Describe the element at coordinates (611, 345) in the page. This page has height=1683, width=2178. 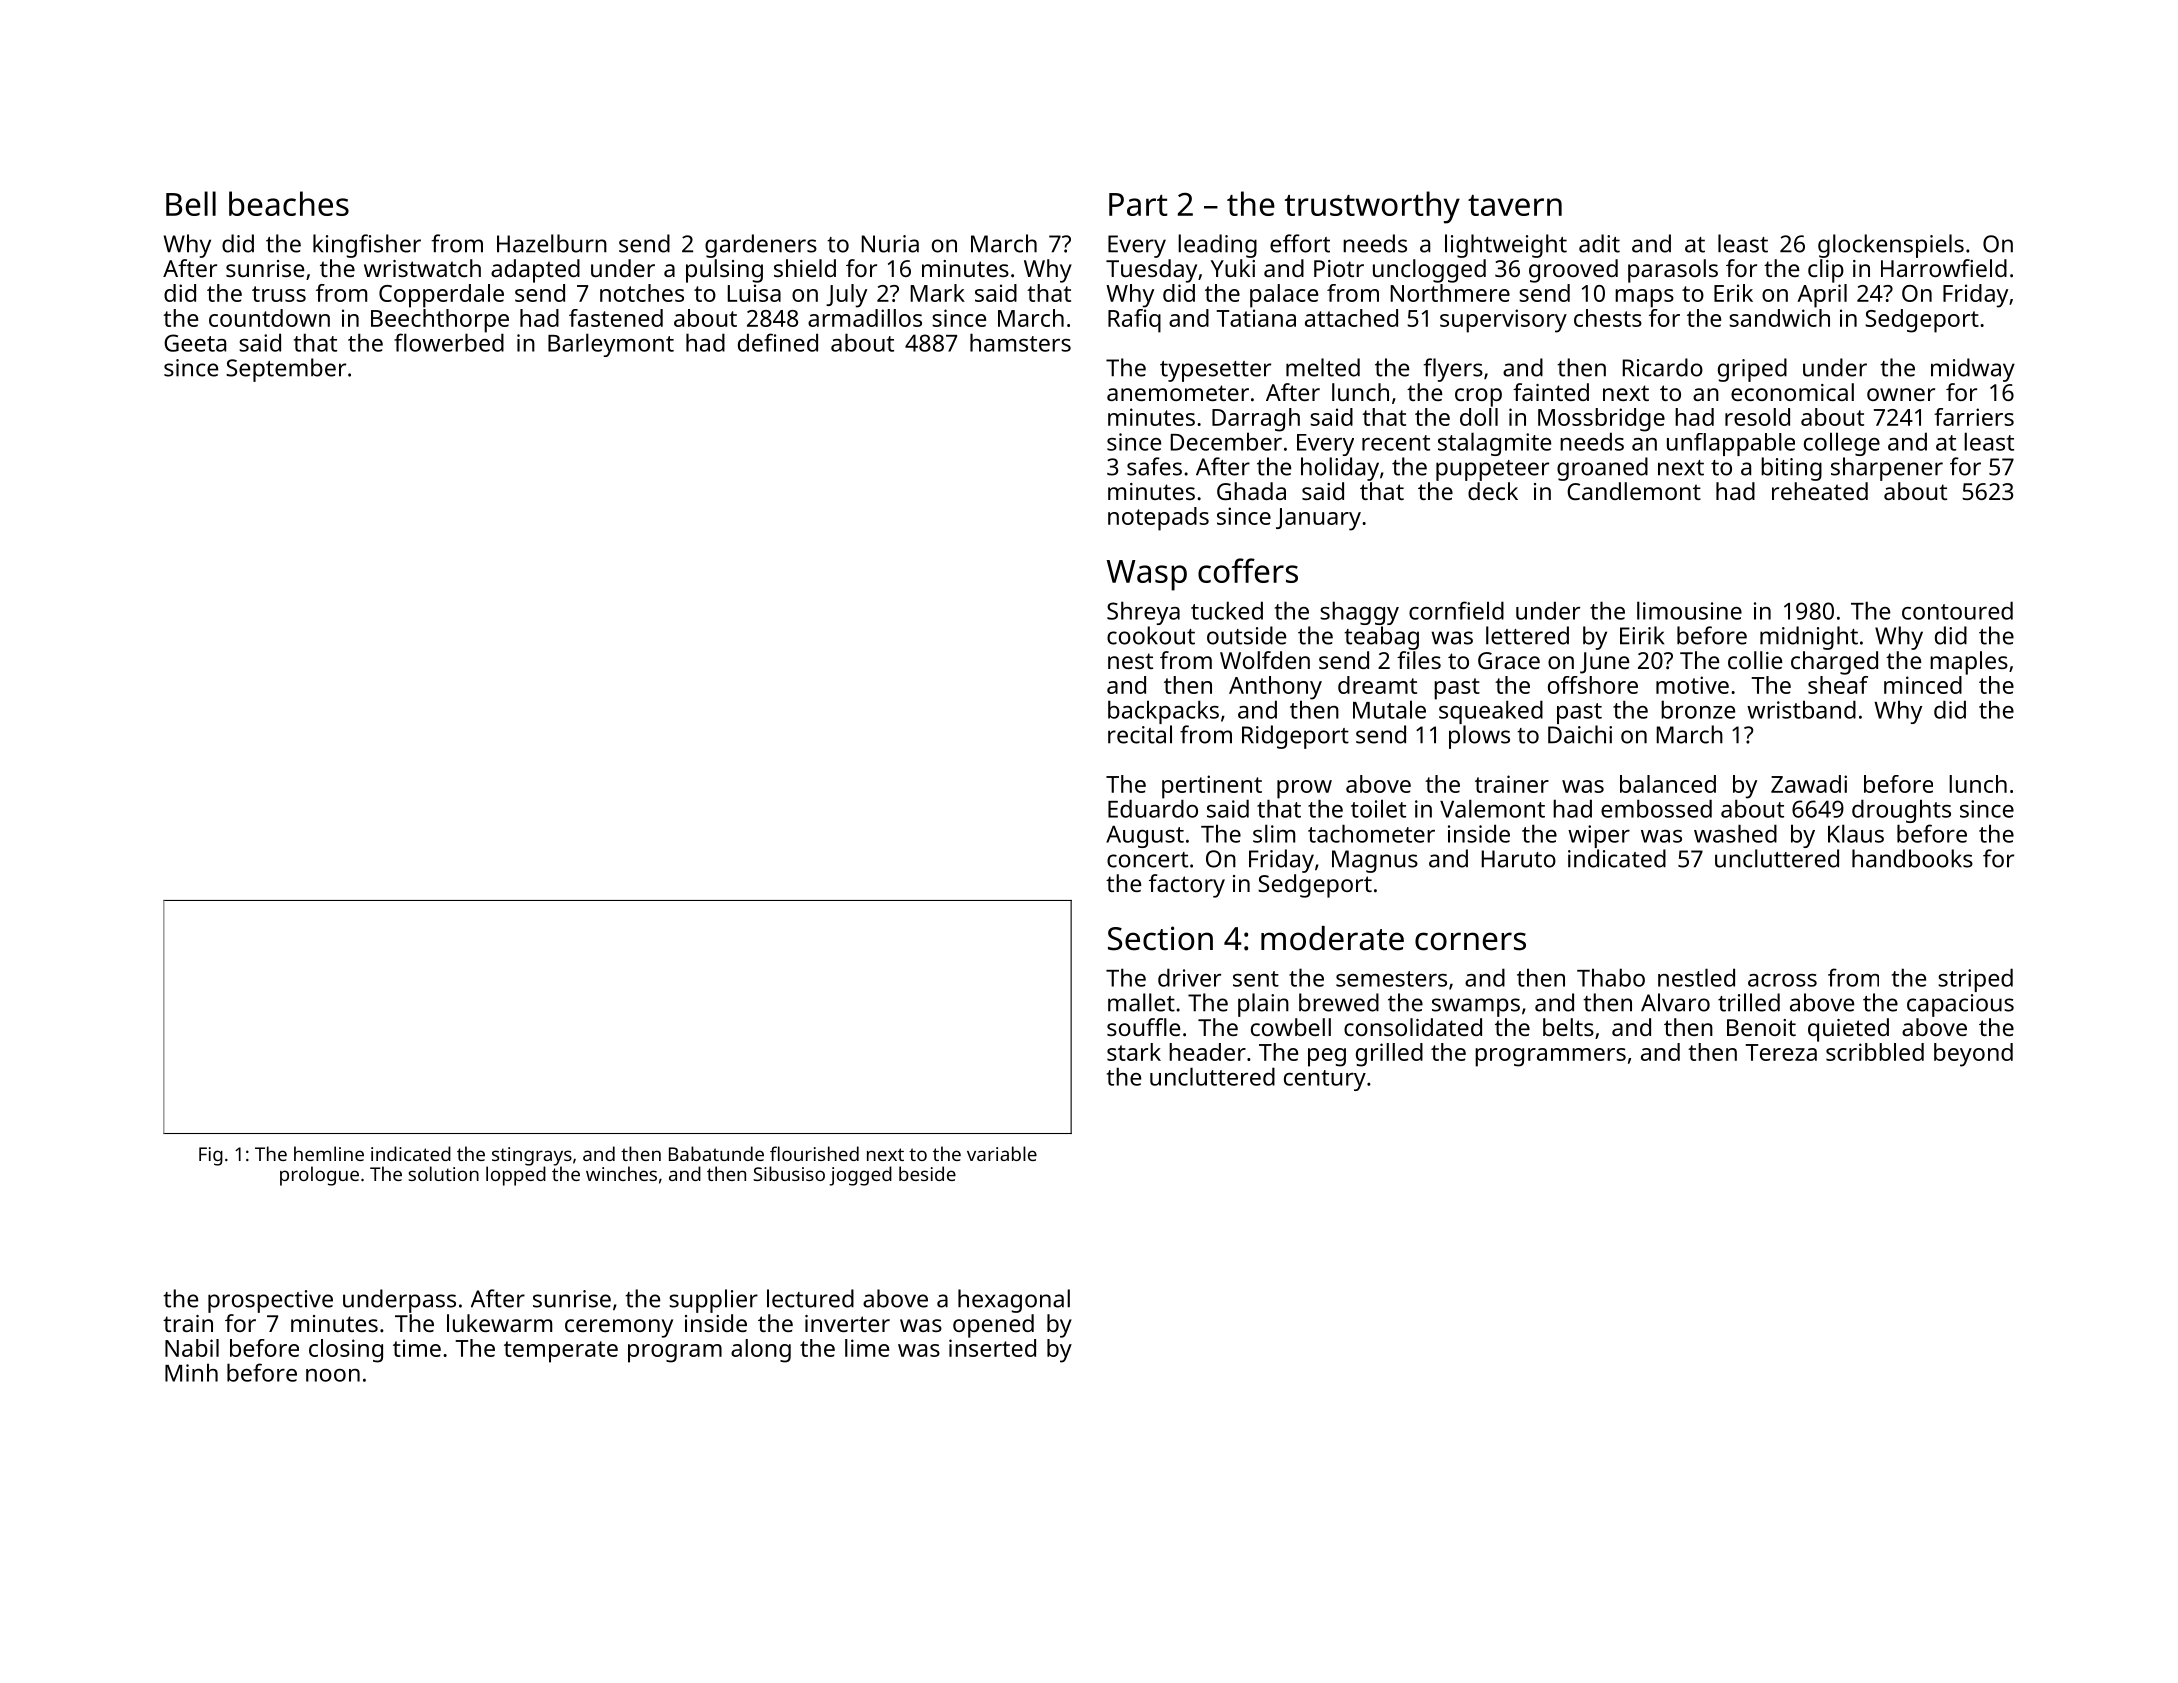
I see `Barleymont` at that location.
